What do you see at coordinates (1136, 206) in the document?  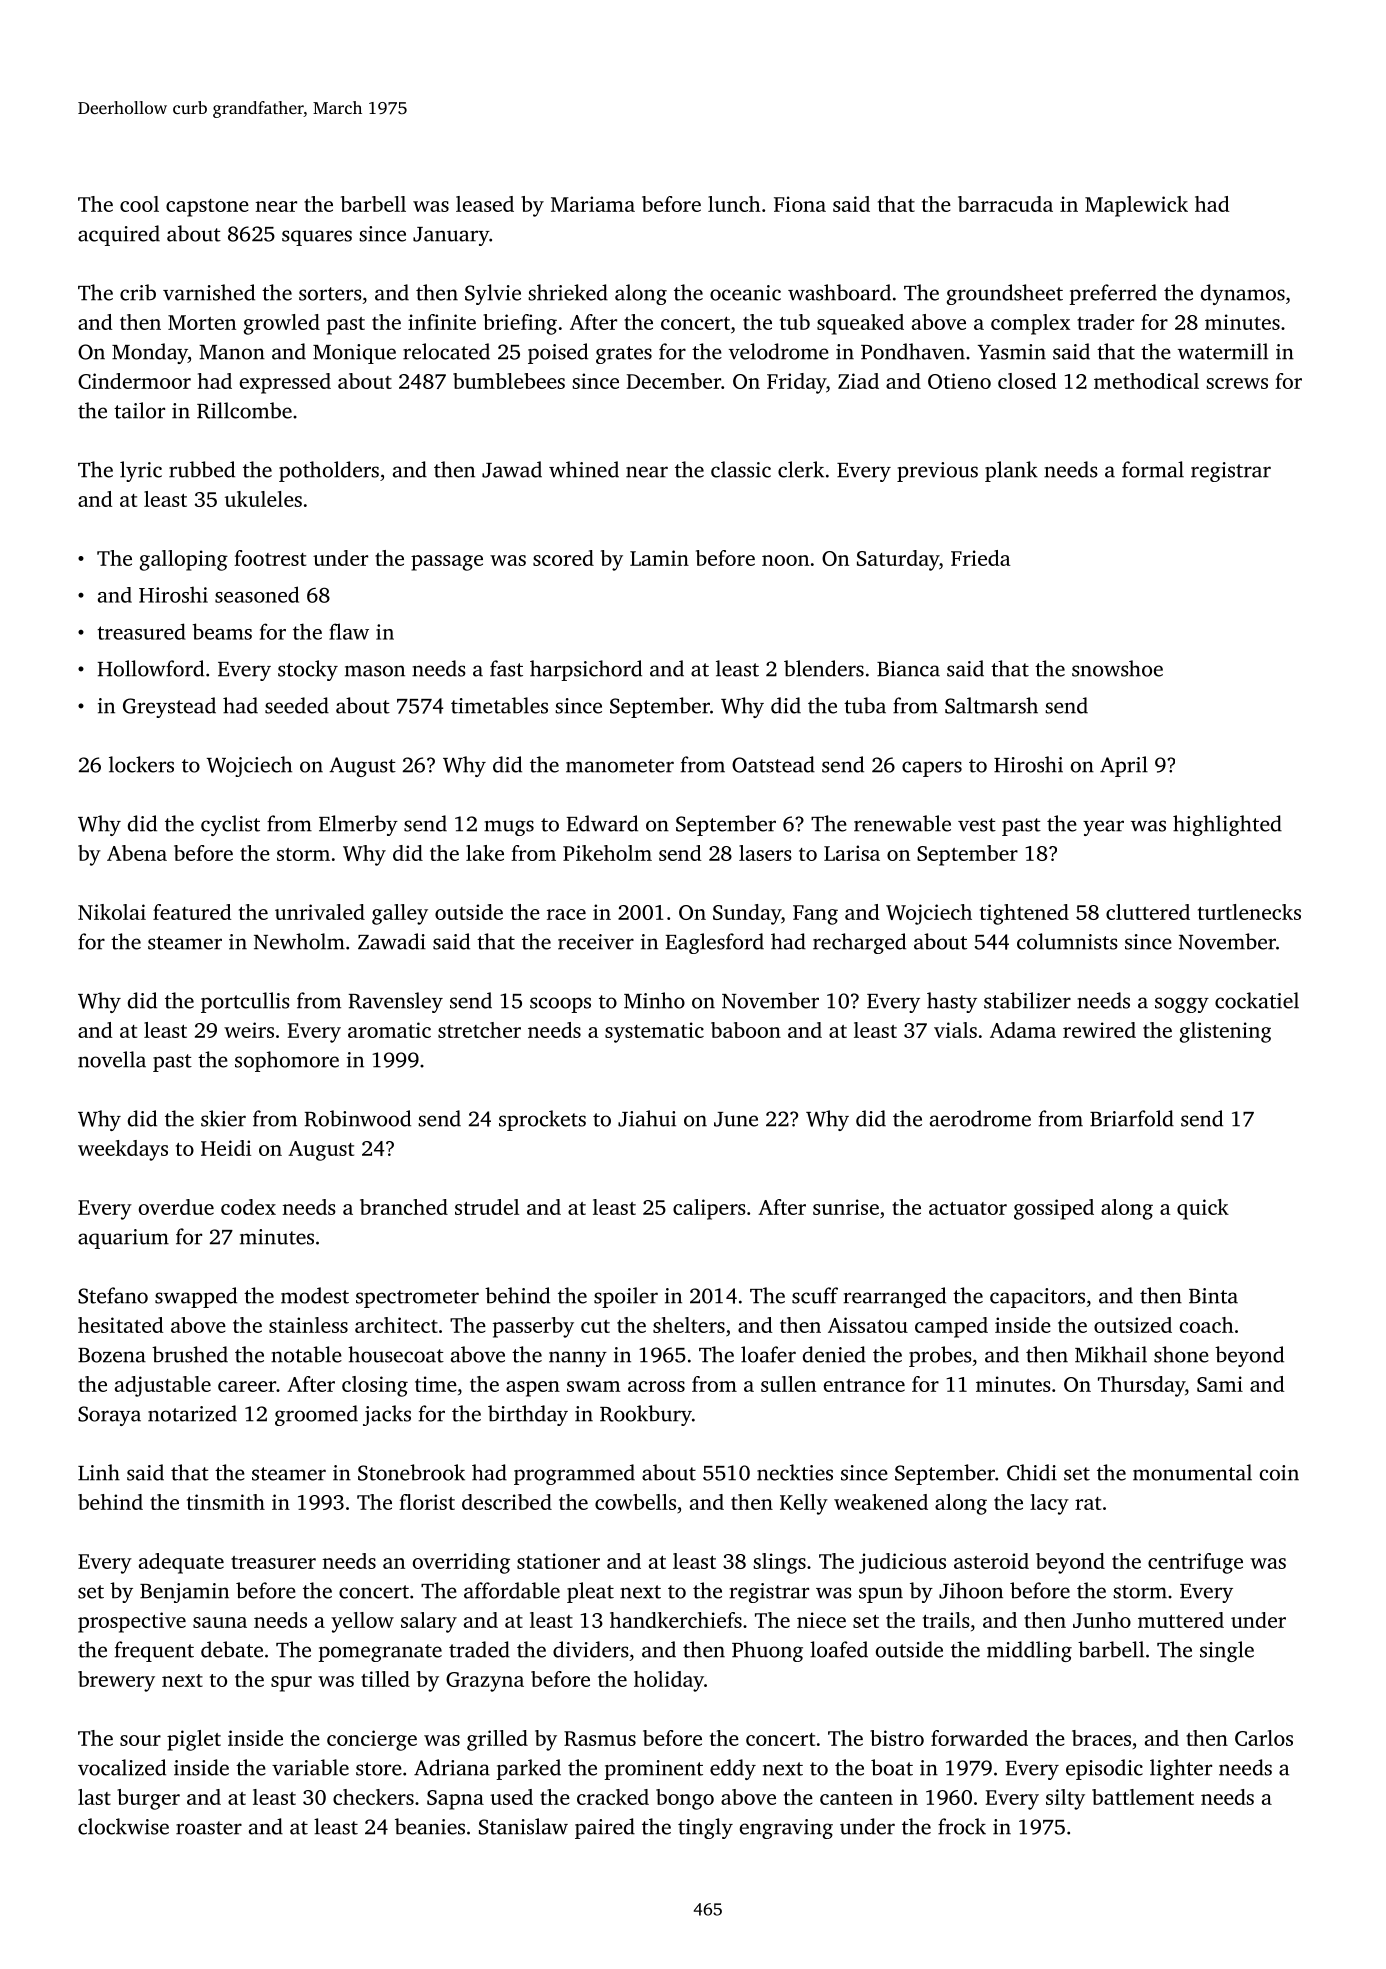 I see `Maplewick` at bounding box center [1136, 206].
